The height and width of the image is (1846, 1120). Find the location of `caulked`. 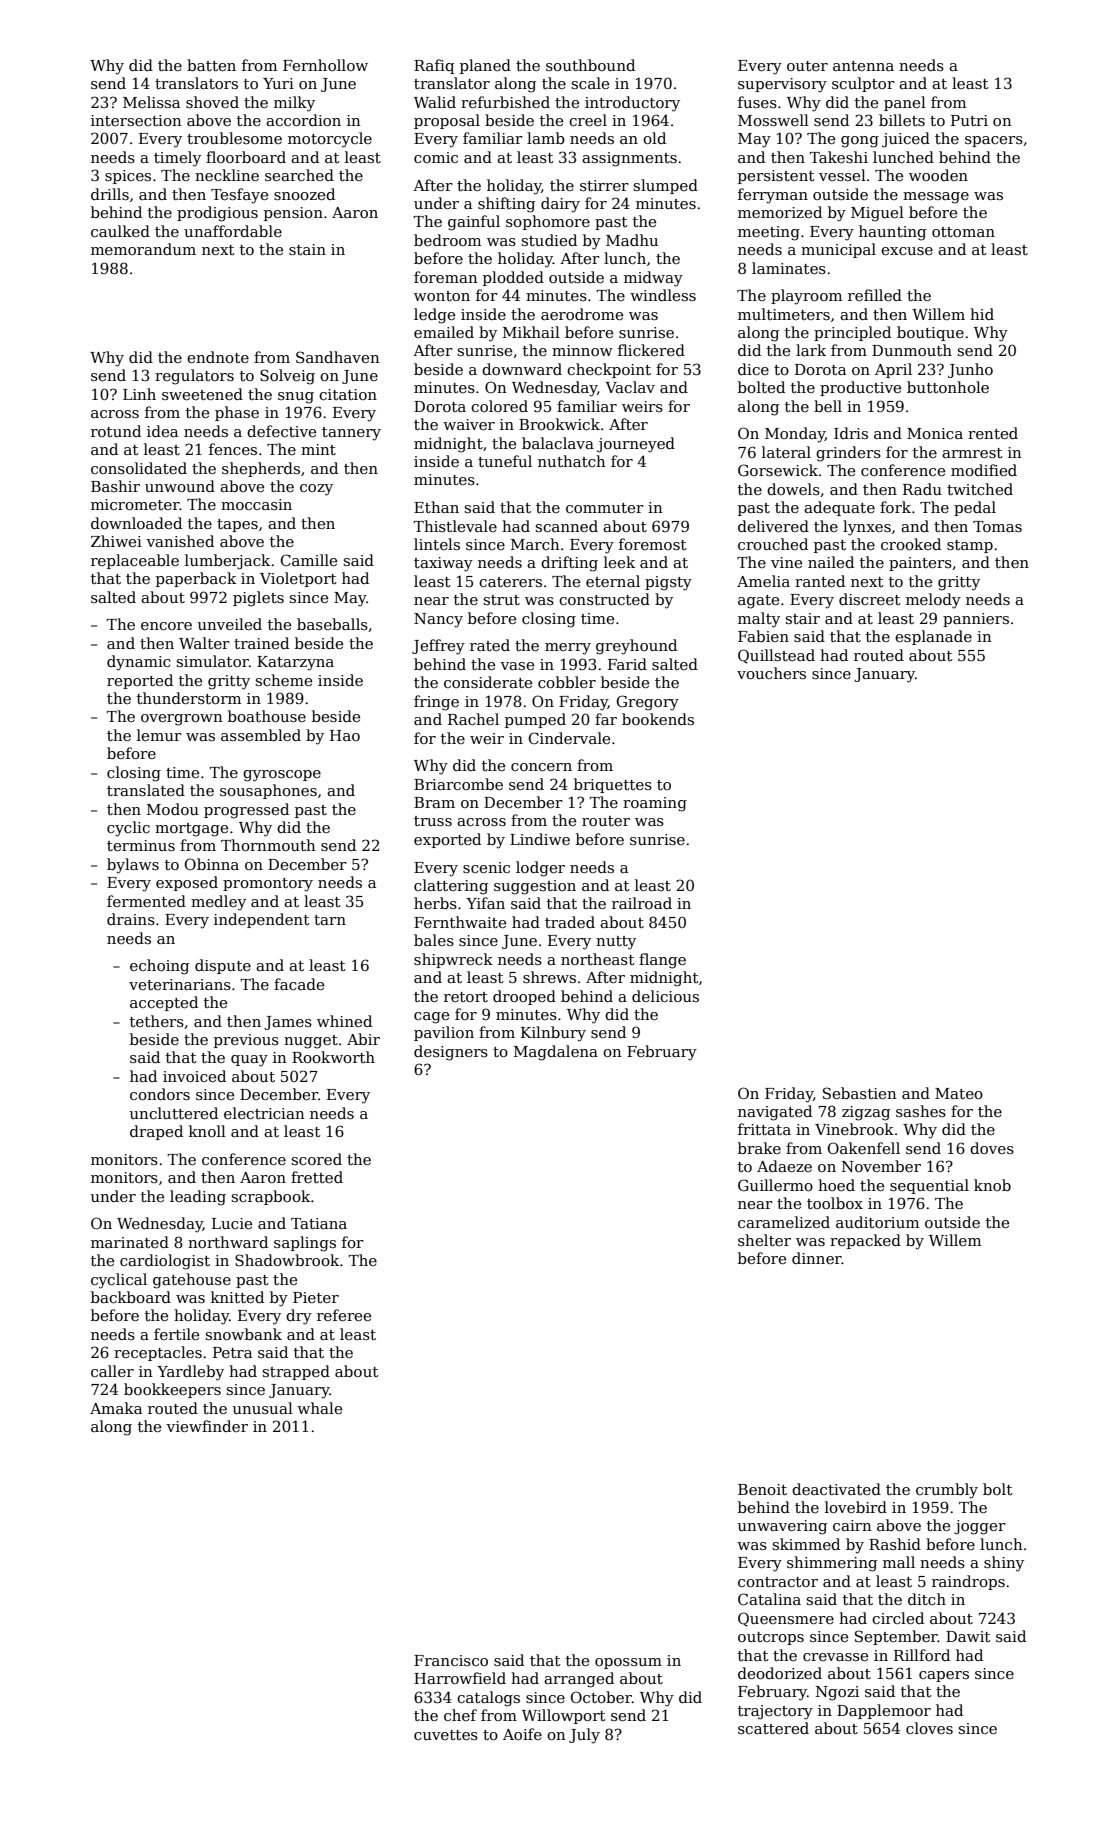

caulked is located at coordinates (120, 231).
